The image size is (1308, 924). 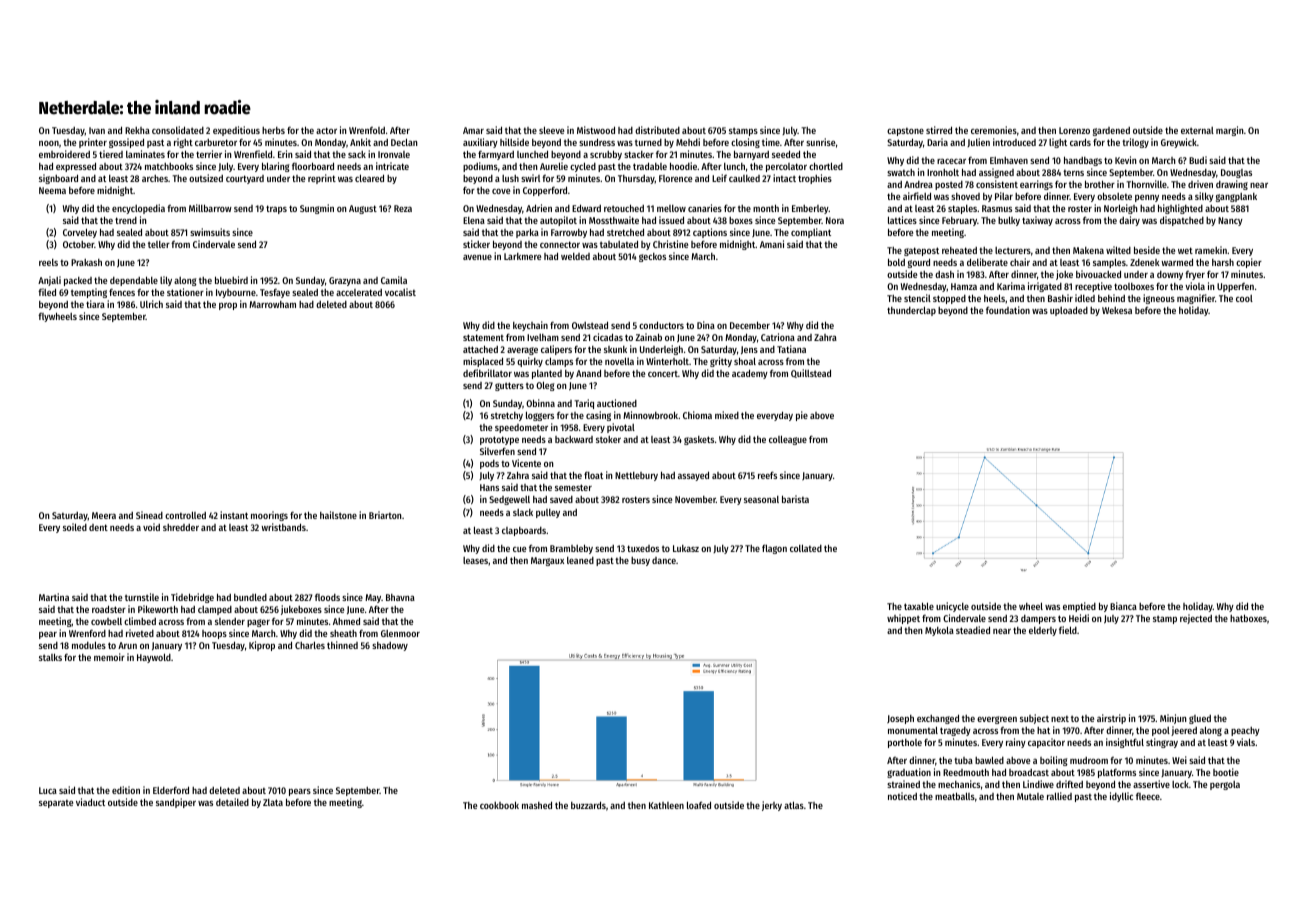 What do you see at coordinates (151, 304) in the document?
I see `Ulrich` at bounding box center [151, 304].
